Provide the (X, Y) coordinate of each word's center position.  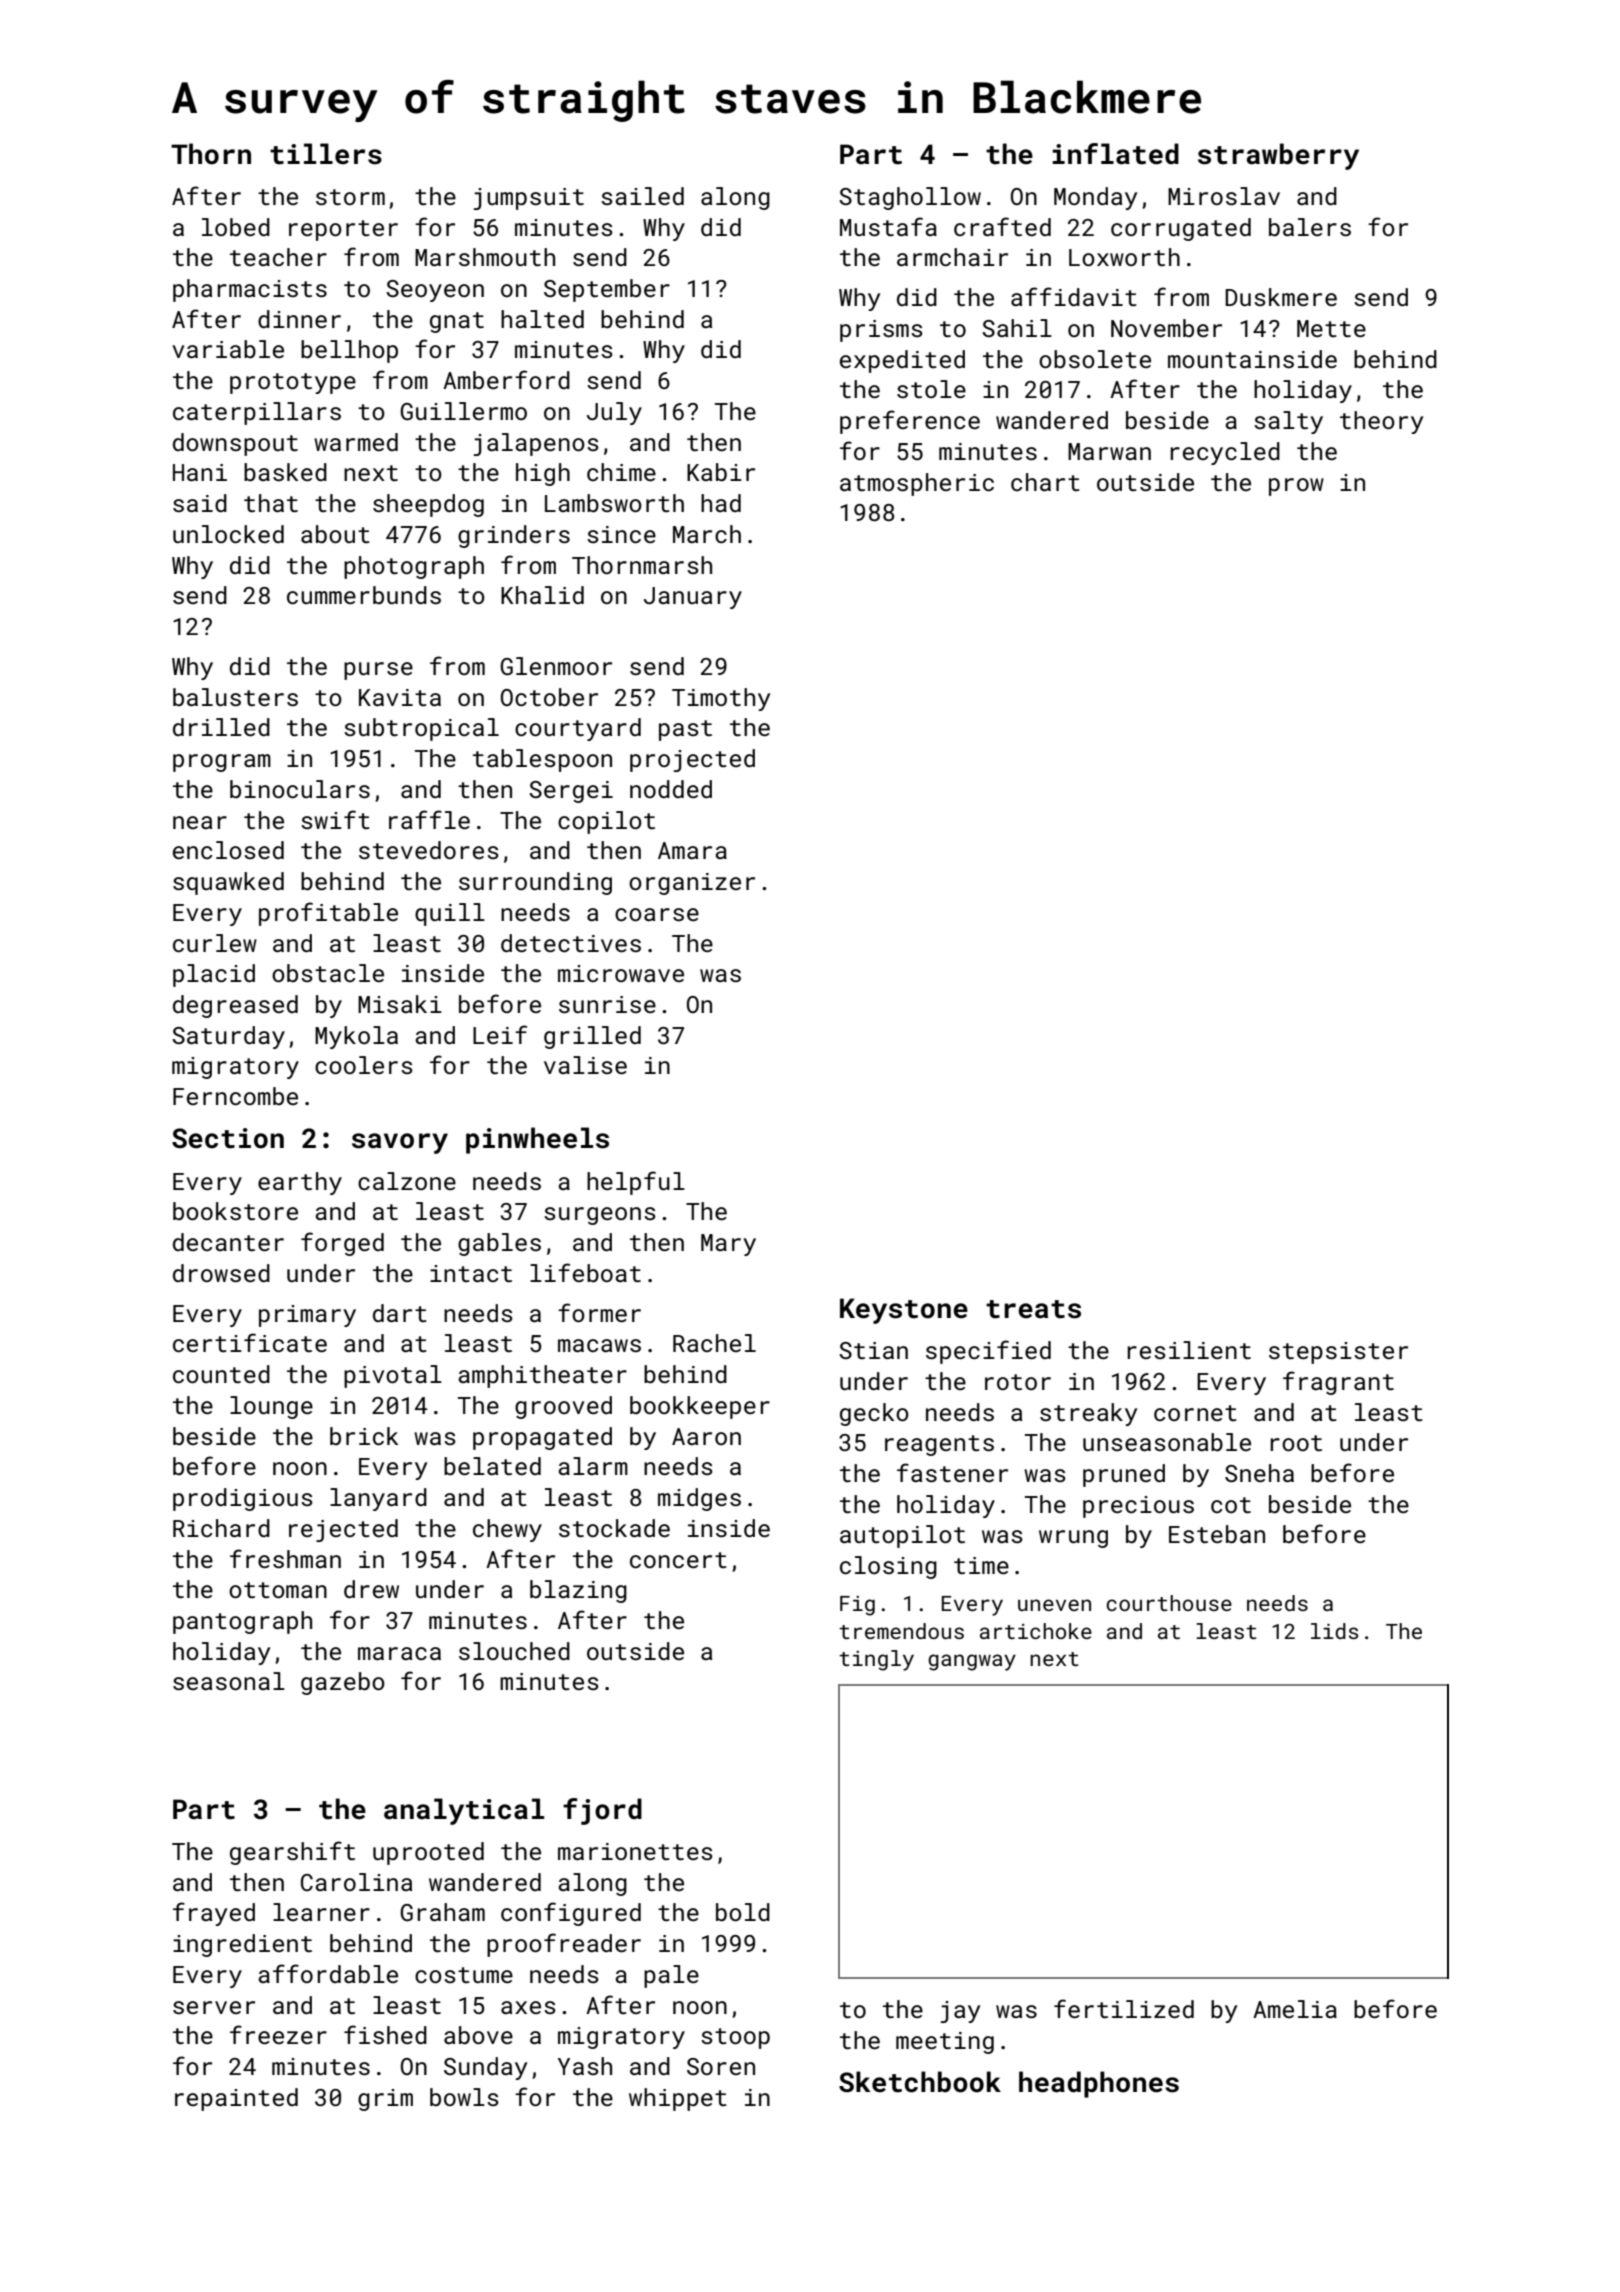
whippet (678, 2099)
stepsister (1338, 1353)
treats (1033, 1309)
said (200, 503)
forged (342, 1244)
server (214, 2007)
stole (931, 389)
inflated (1115, 154)
